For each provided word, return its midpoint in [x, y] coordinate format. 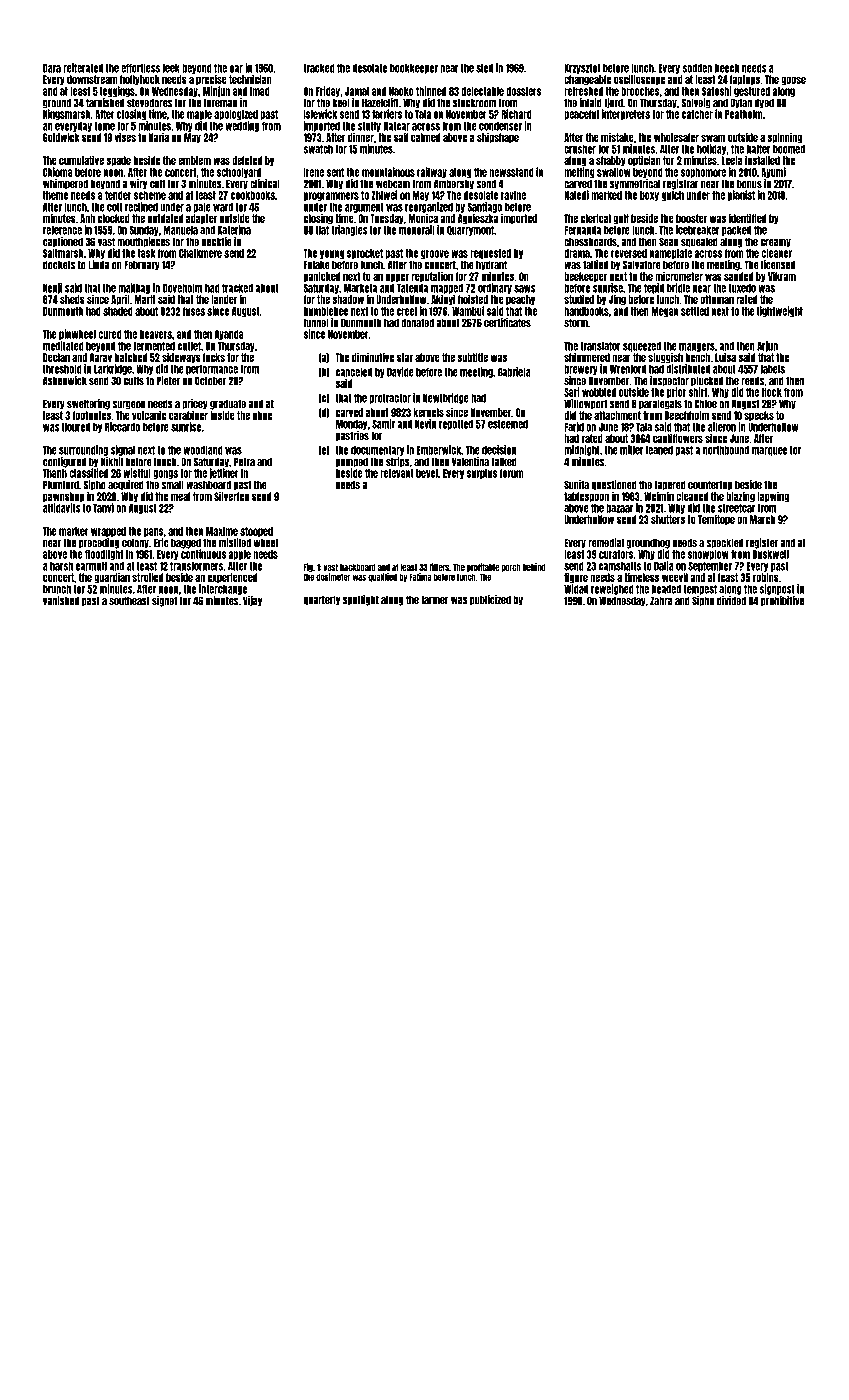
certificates [507, 323]
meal [180, 496]
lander [224, 299]
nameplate [671, 254]
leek [171, 68]
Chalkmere [200, 253]
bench [698, 357]
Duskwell [771, 554]
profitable [483, 567]
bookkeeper [414, 69]
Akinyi [443, 299]
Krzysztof [582, 69]
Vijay [252, 601]
